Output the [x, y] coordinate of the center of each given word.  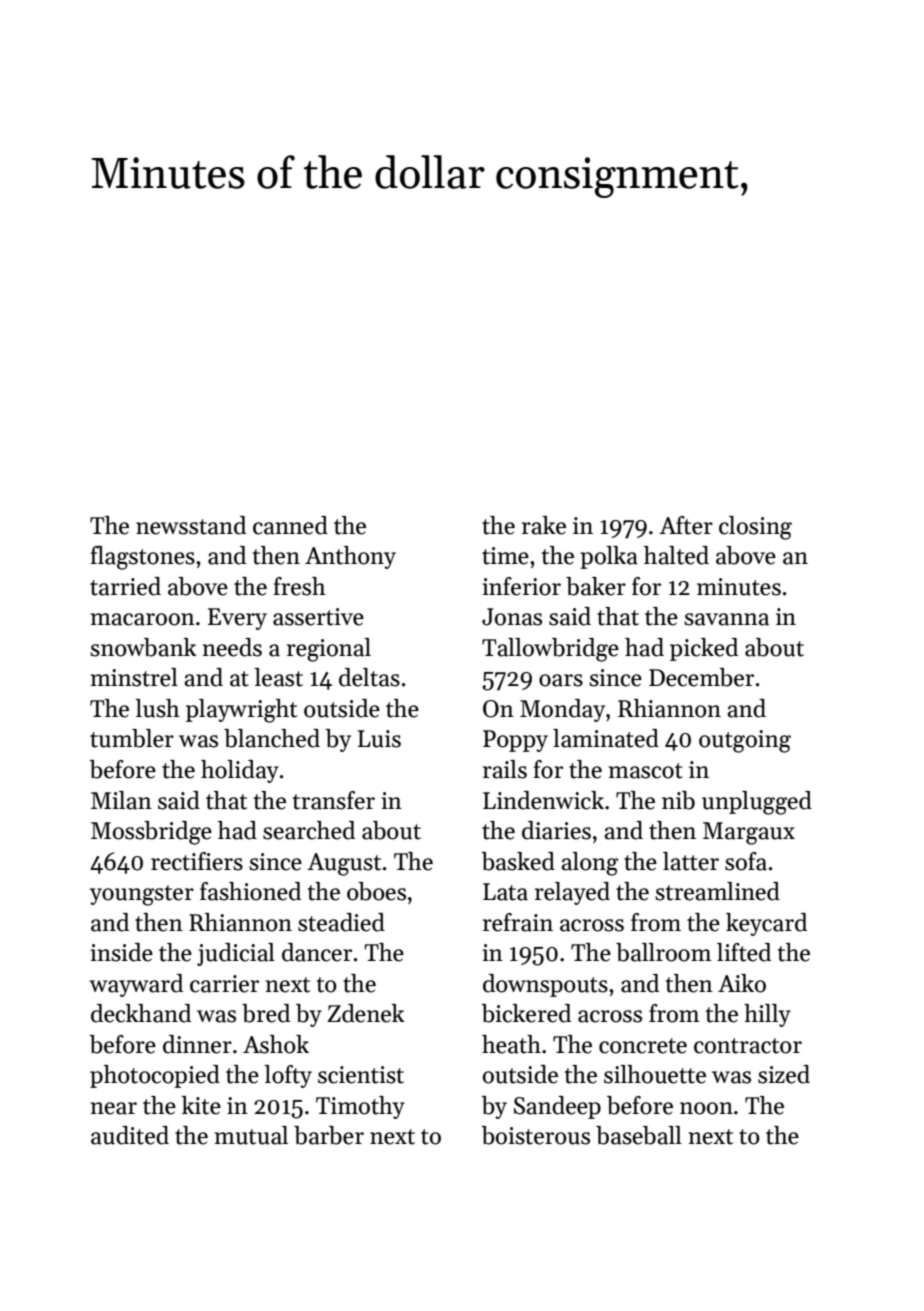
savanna [726, 619]
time [505, 556]
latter [691, 861]
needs [232, 647]
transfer [334, 800]
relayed [572, 893]
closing [755, 528]
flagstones [143, 558]
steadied [341, 922]
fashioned [250, 891]
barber [329, 1135]
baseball [639, 1135]
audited [130, 1135]
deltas [369, 677]
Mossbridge [151, 833]
